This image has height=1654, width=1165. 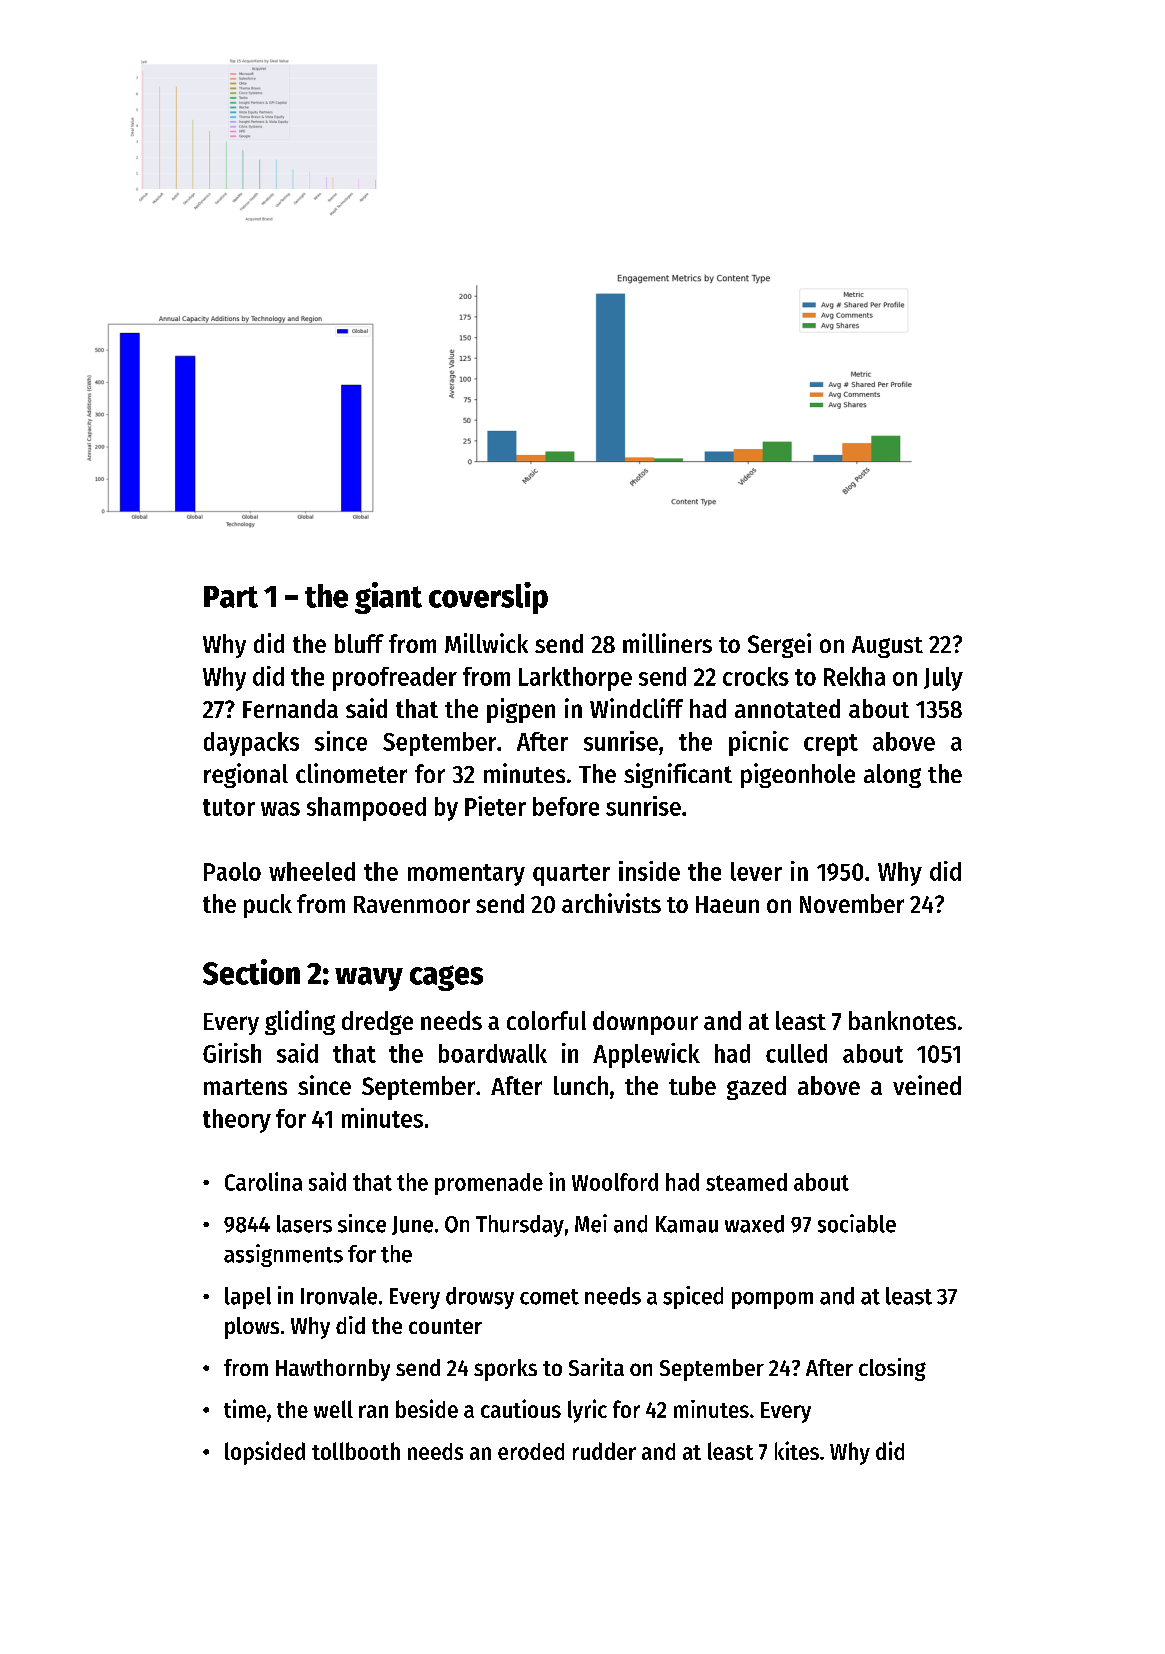 I want to click on tube, so click(x=692, y=1085).
